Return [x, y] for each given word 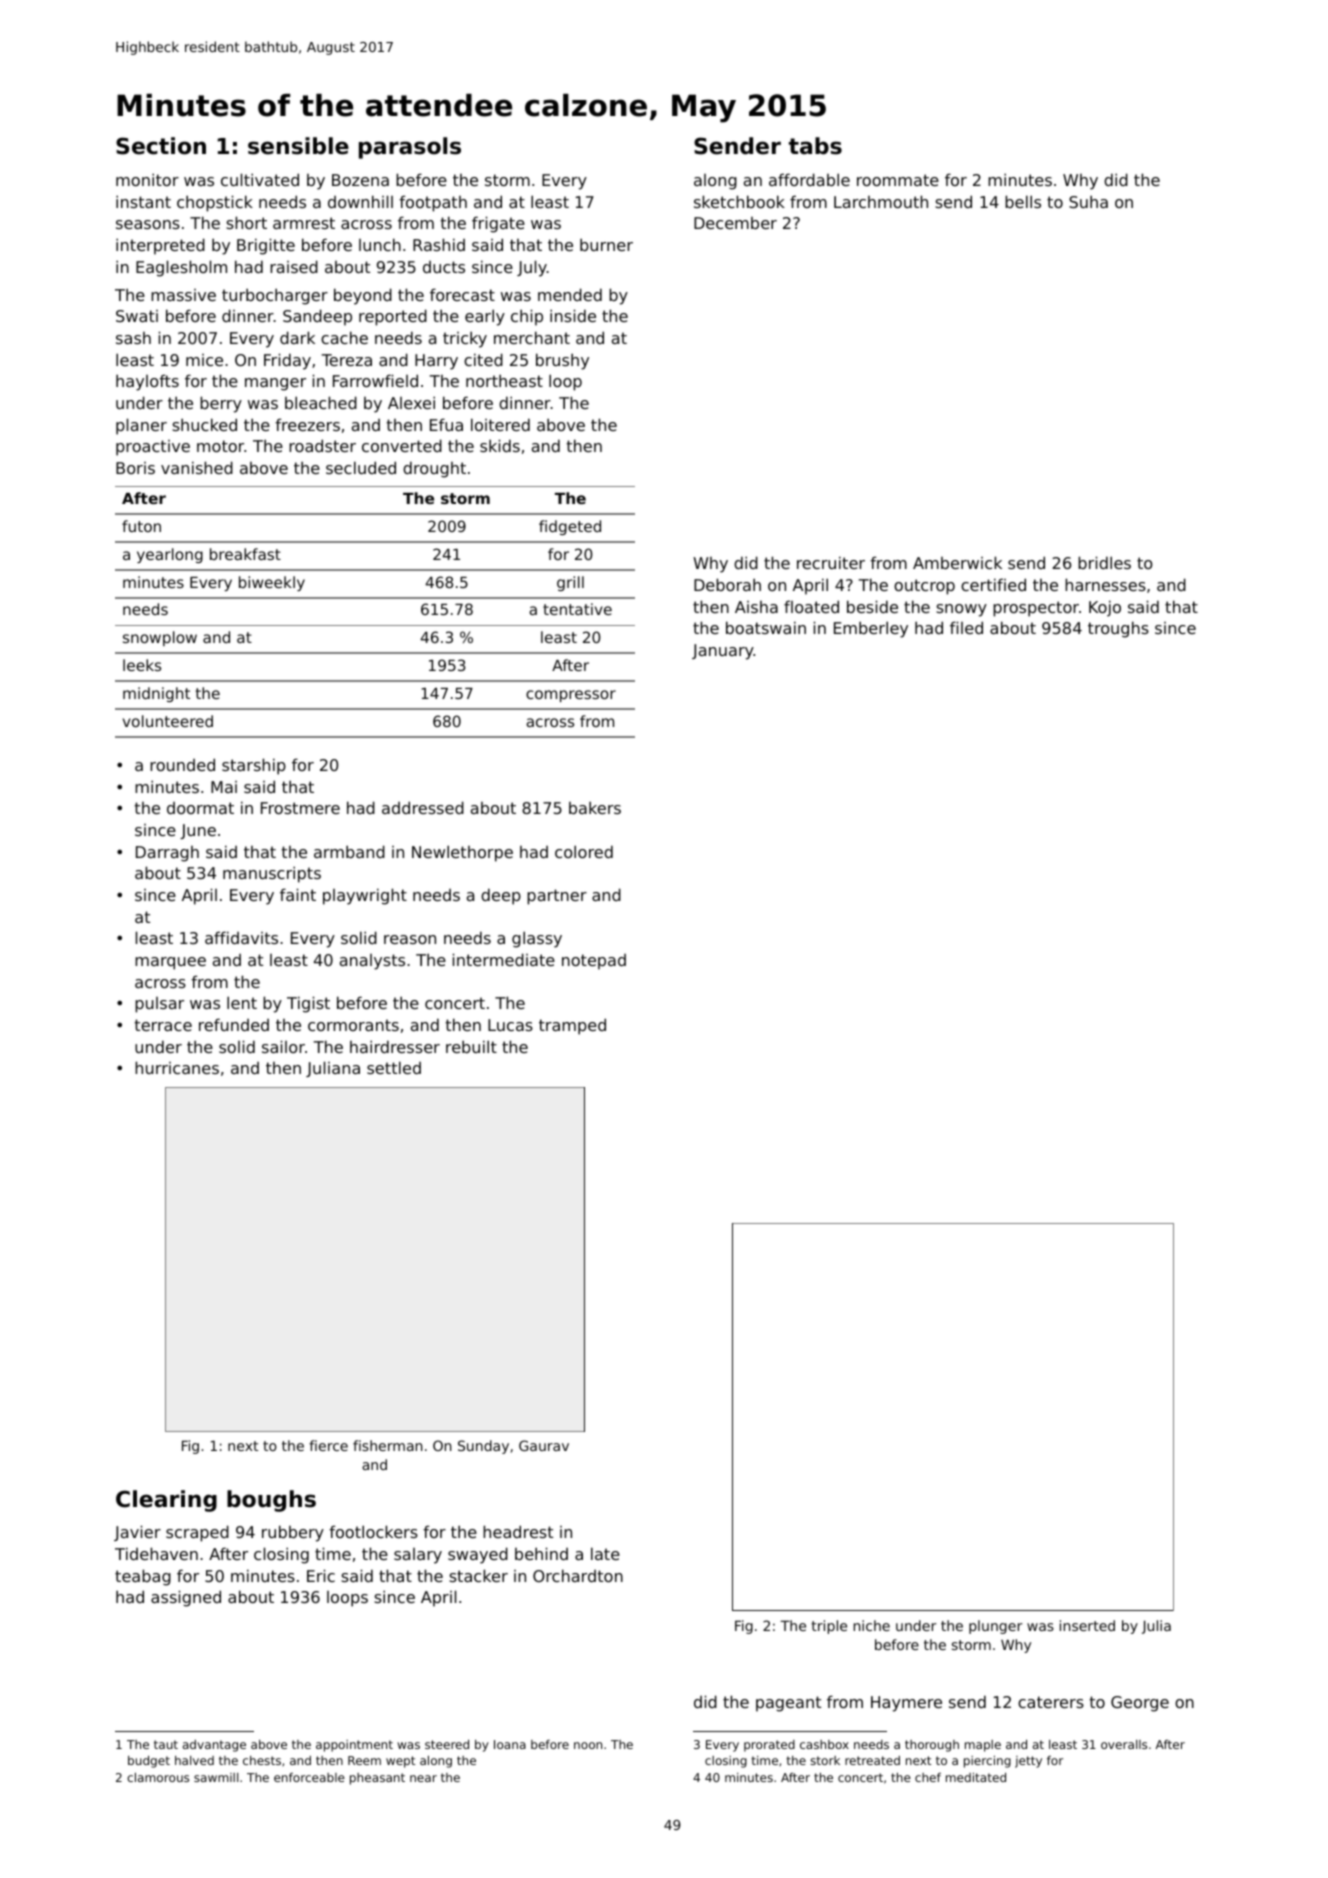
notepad [594, 962]
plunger [995, 1627]
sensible [298, 146]
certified [993, 584]
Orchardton [578, 1575]
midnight [156, 694]
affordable [809, 179]
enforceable [309, 1777]
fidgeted [570, 527]
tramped [572, 1026]
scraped [197, 1533]
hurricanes [177, 1067]
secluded [361, 467]
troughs [1118, 629]
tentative [577, 609]
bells [1023, 201]
